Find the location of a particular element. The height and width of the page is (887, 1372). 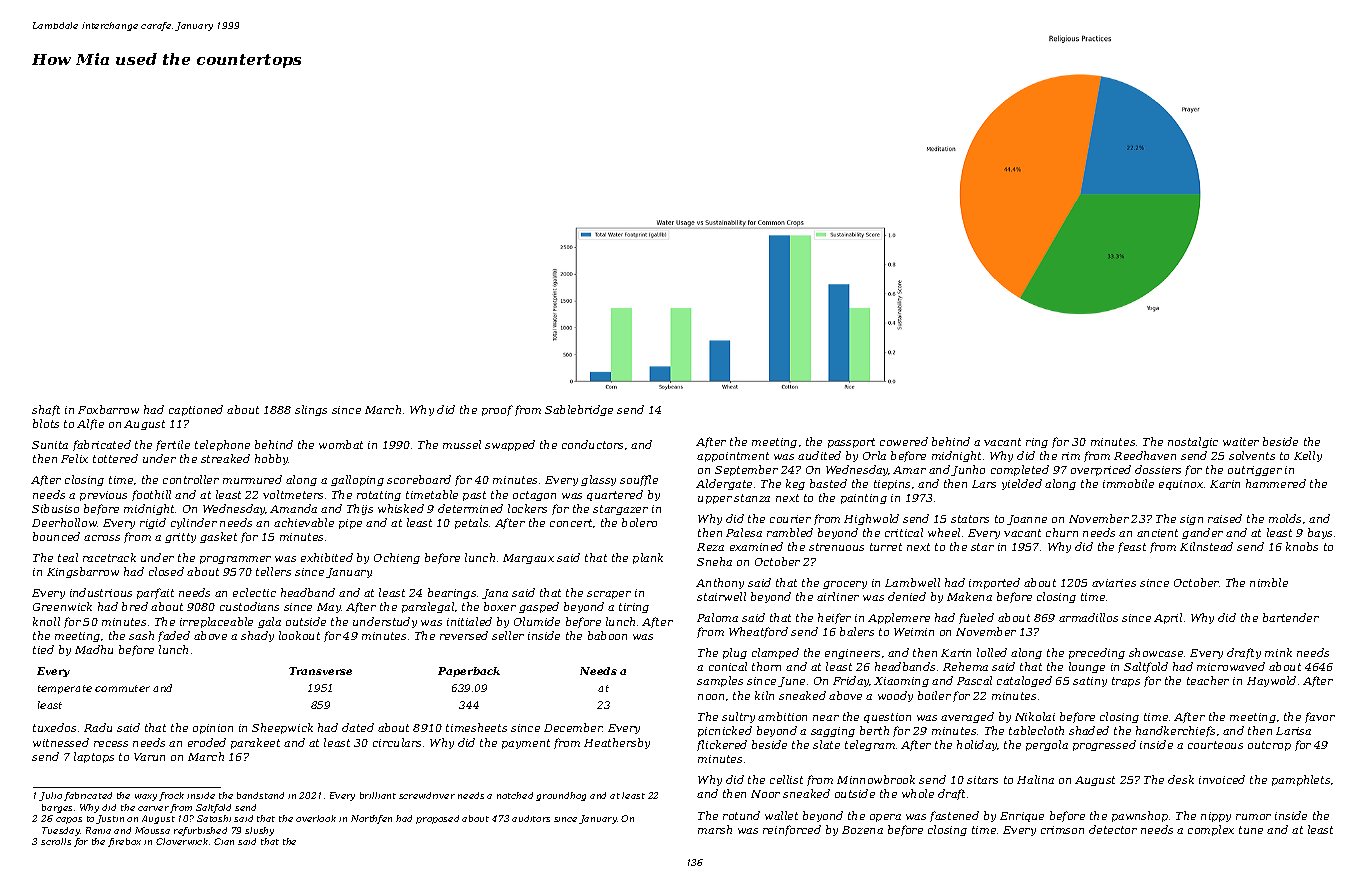

stanza is located at coordinates (752, 498).
